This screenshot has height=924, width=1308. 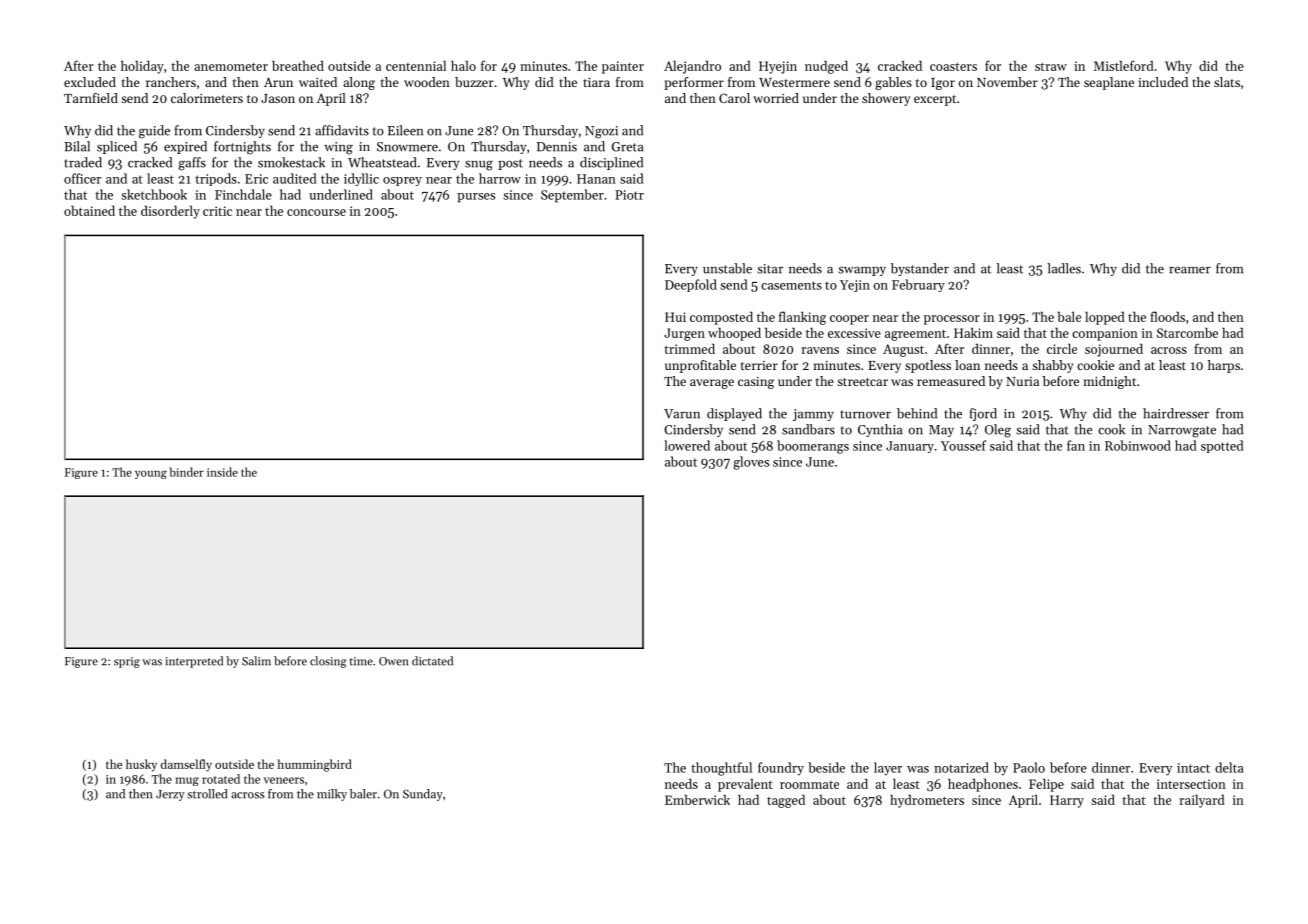 I want to click on sitar, so click(x=770, y=269).
